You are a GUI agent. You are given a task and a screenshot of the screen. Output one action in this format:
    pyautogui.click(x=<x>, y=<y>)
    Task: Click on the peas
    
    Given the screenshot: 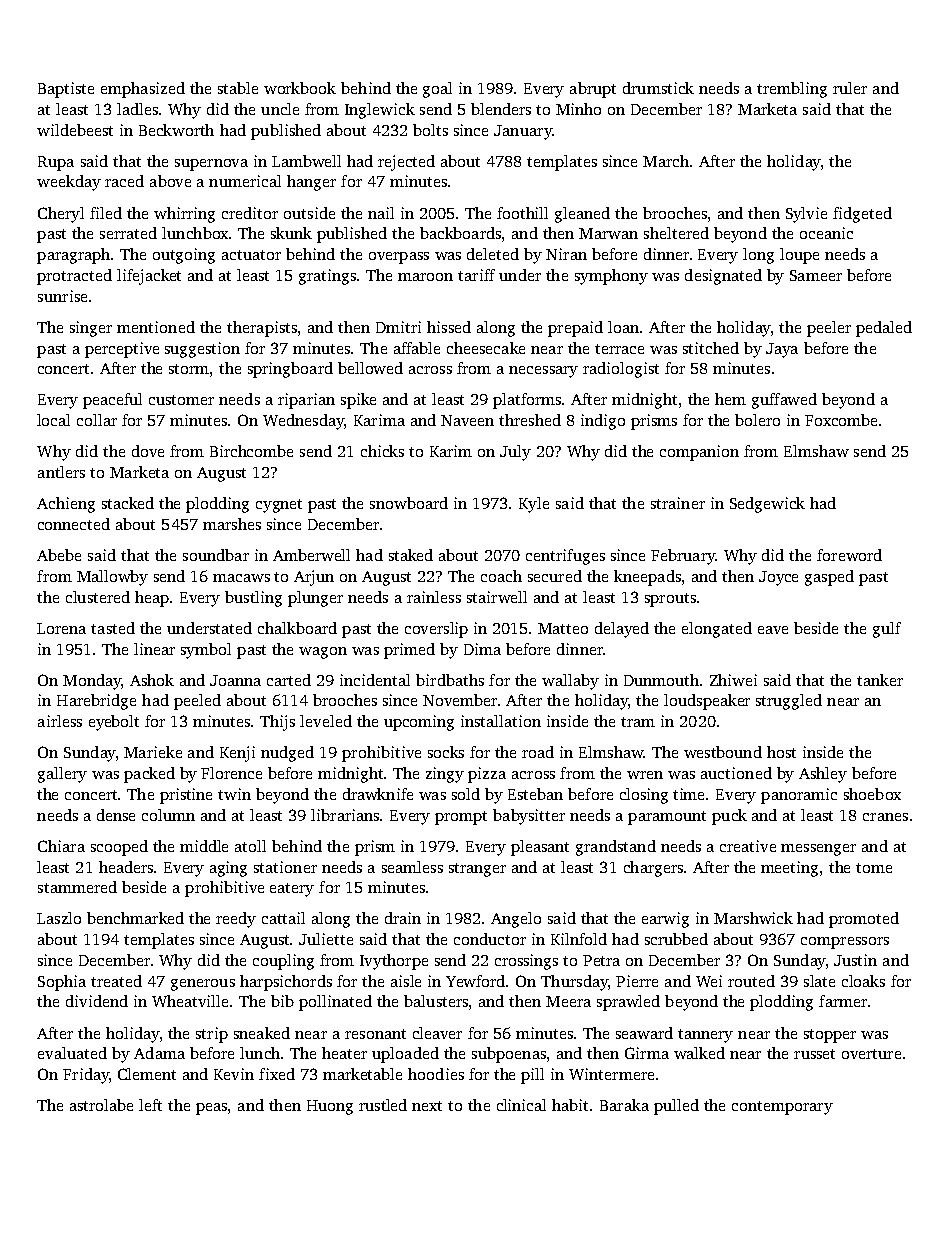 What is the action you would take?
    pyautogui.click(x=211, y=1109)
